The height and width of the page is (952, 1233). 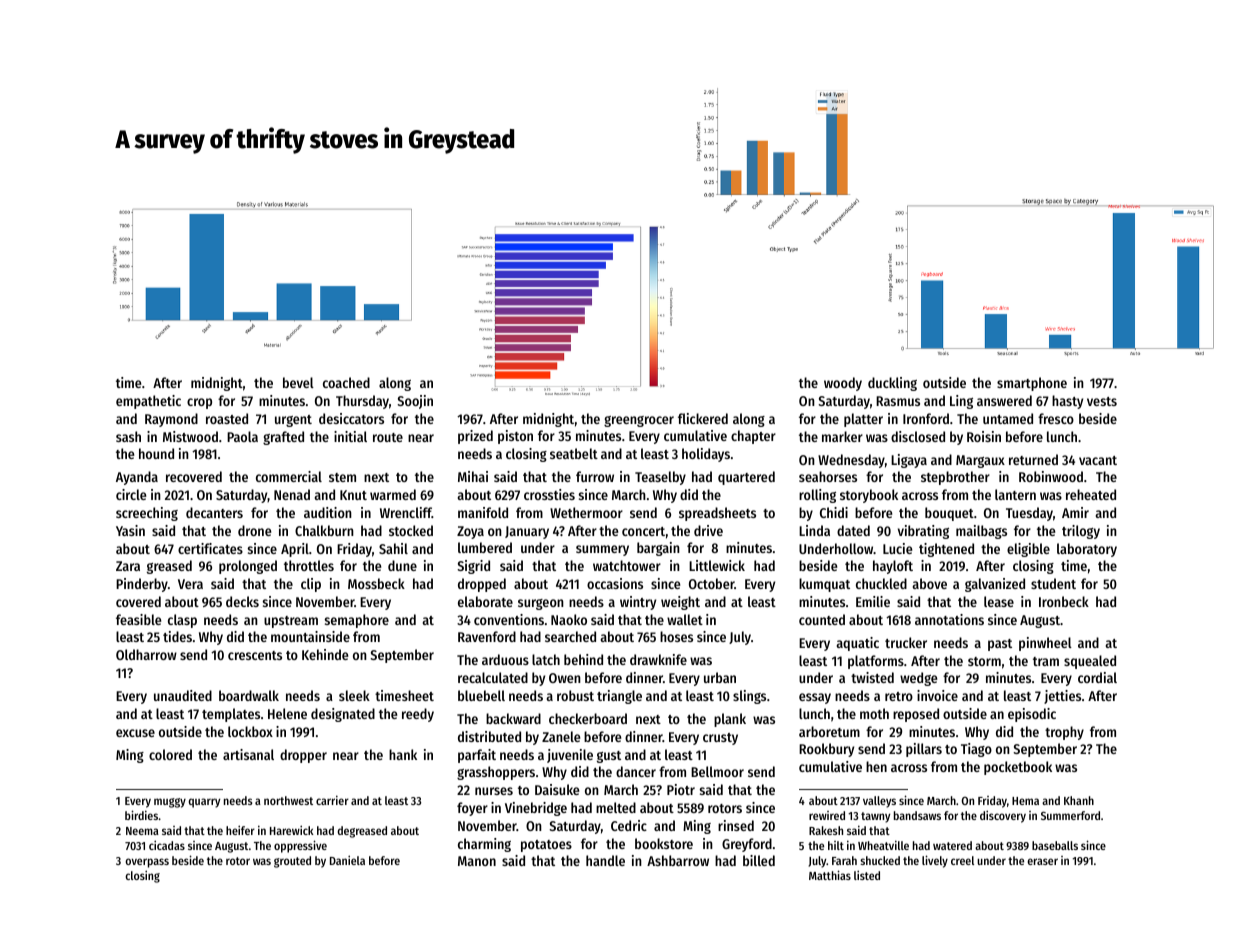 What do you see at coordinates (815, 698) in the page?
I see `essay` at bounding box center [815, 698].
